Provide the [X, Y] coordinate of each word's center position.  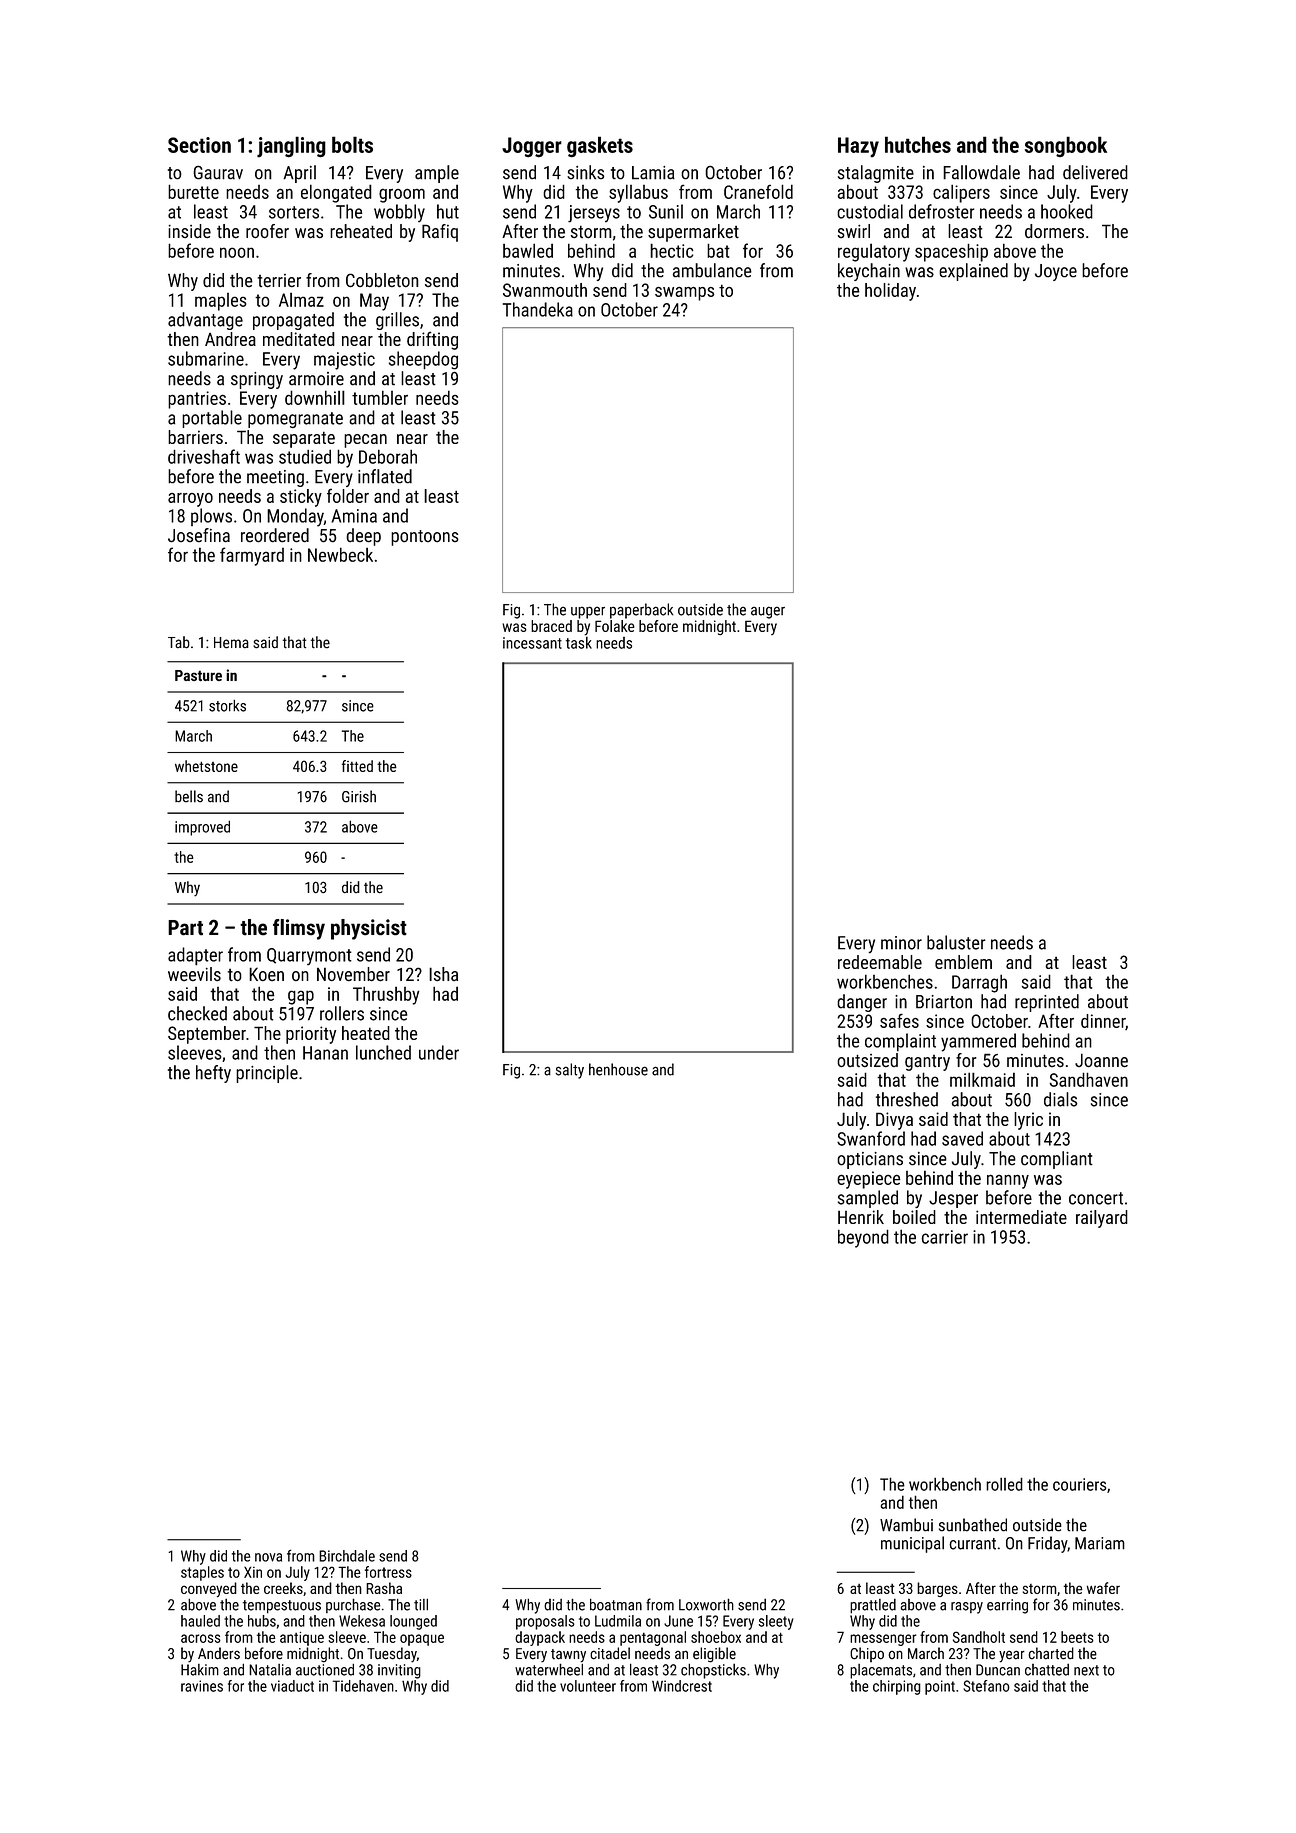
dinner [1103, 1021]
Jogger [532, 147]
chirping [897, 1687]
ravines [202, 1686]
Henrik [861, 1217]
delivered [1095, 172]
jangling [291, 147]
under [439, 1052]
